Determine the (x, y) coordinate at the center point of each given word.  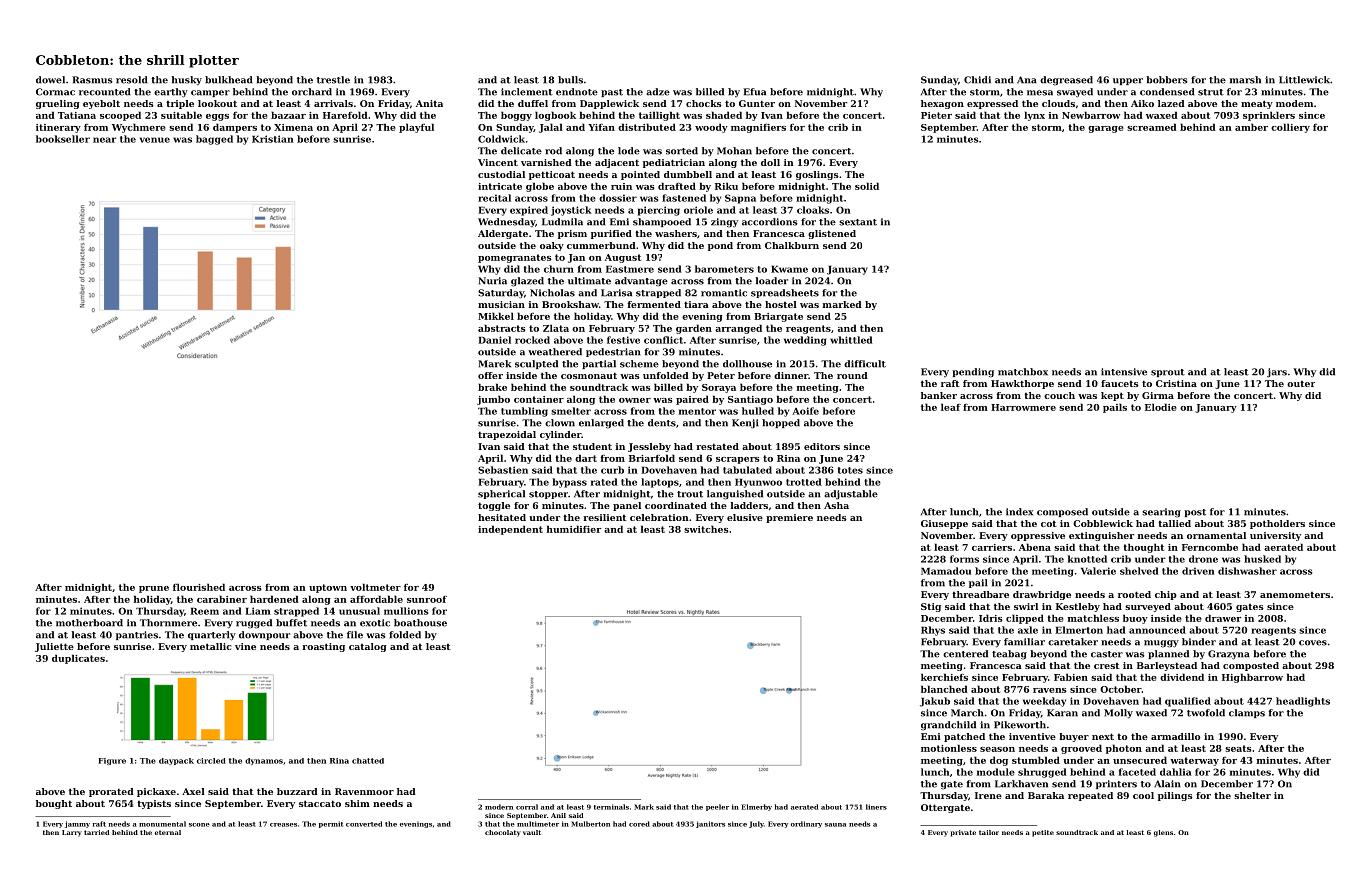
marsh (1245, 80)
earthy (171, 93)
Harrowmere (1023, 407)
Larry (72, 833)
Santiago (750, 400)
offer (490, 375)
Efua (754, 92)
